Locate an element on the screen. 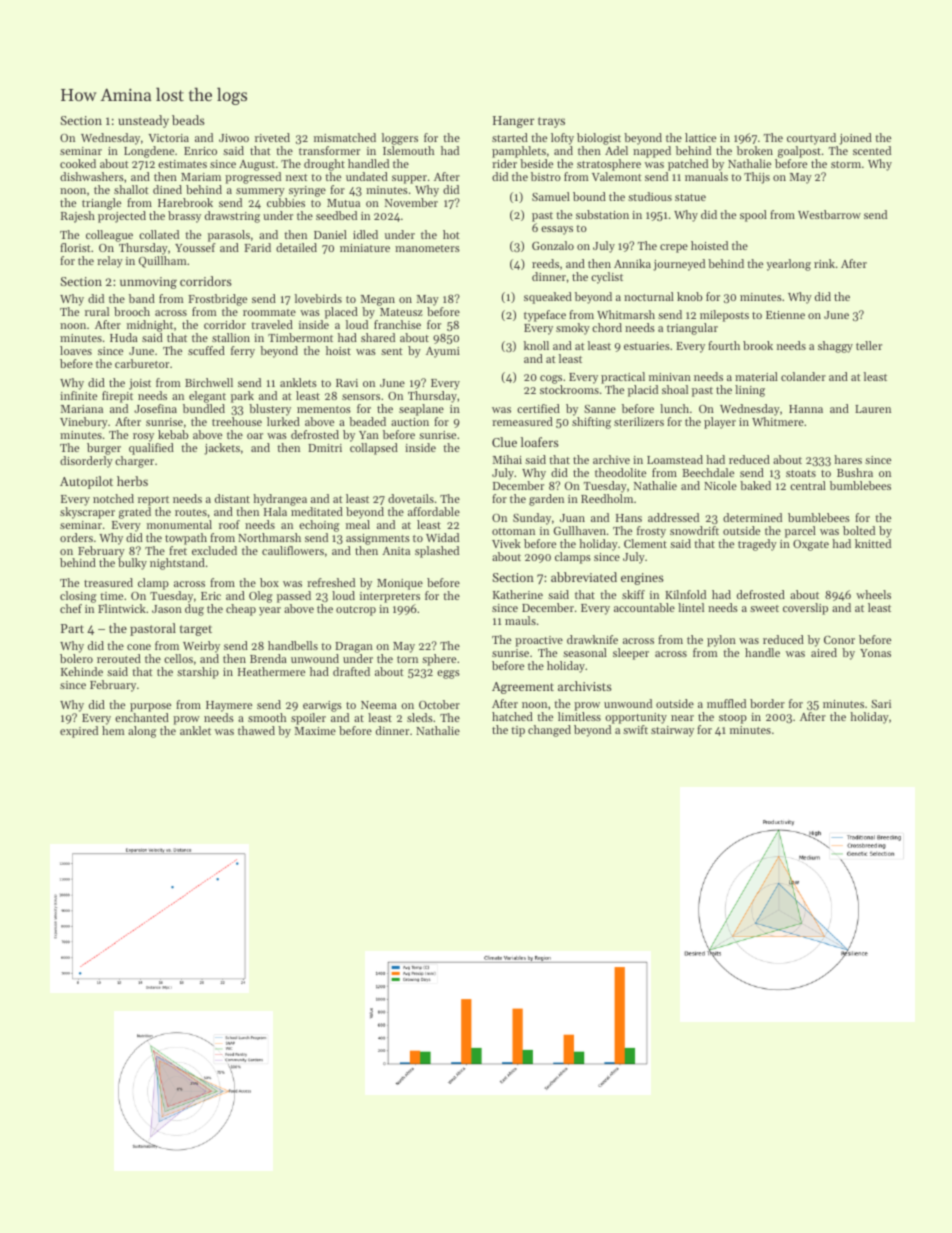 Image resolution: width=952 pixels, height=1233 pixels. progressed is located at coordinates (253, 178).
